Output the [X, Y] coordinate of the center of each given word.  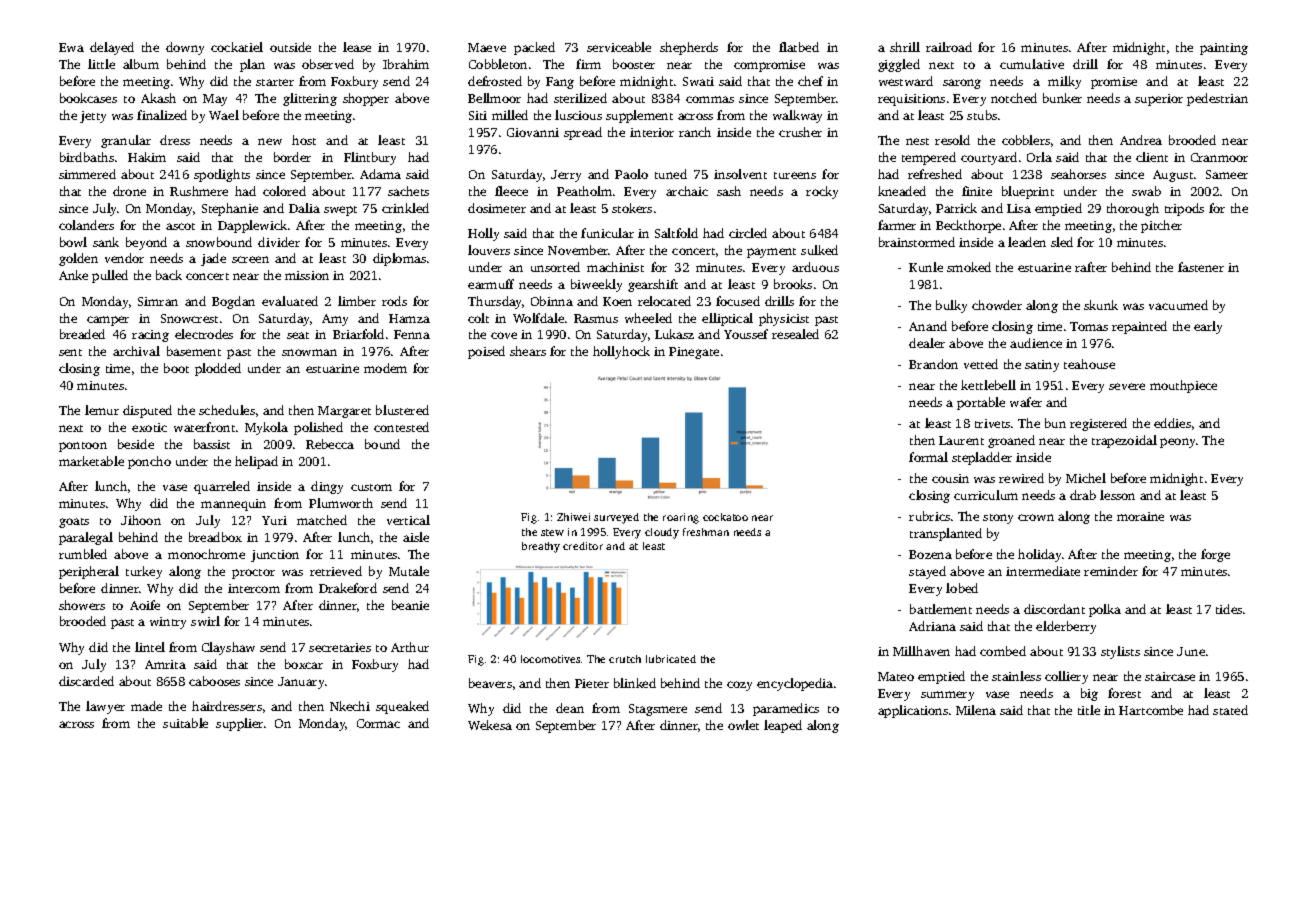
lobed [962, 588]
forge [1215, 555]
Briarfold [358, 334]
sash [729, 191]
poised [486, 352]
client [1152, 157]
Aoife [145, 605]
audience [1036, 343]
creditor [583, 546]
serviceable [619, 47]
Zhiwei [573, 517]
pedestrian [1217, 99]
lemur [102, 410]
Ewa [71, 47]
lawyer [105, 707]
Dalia [304, 208]
